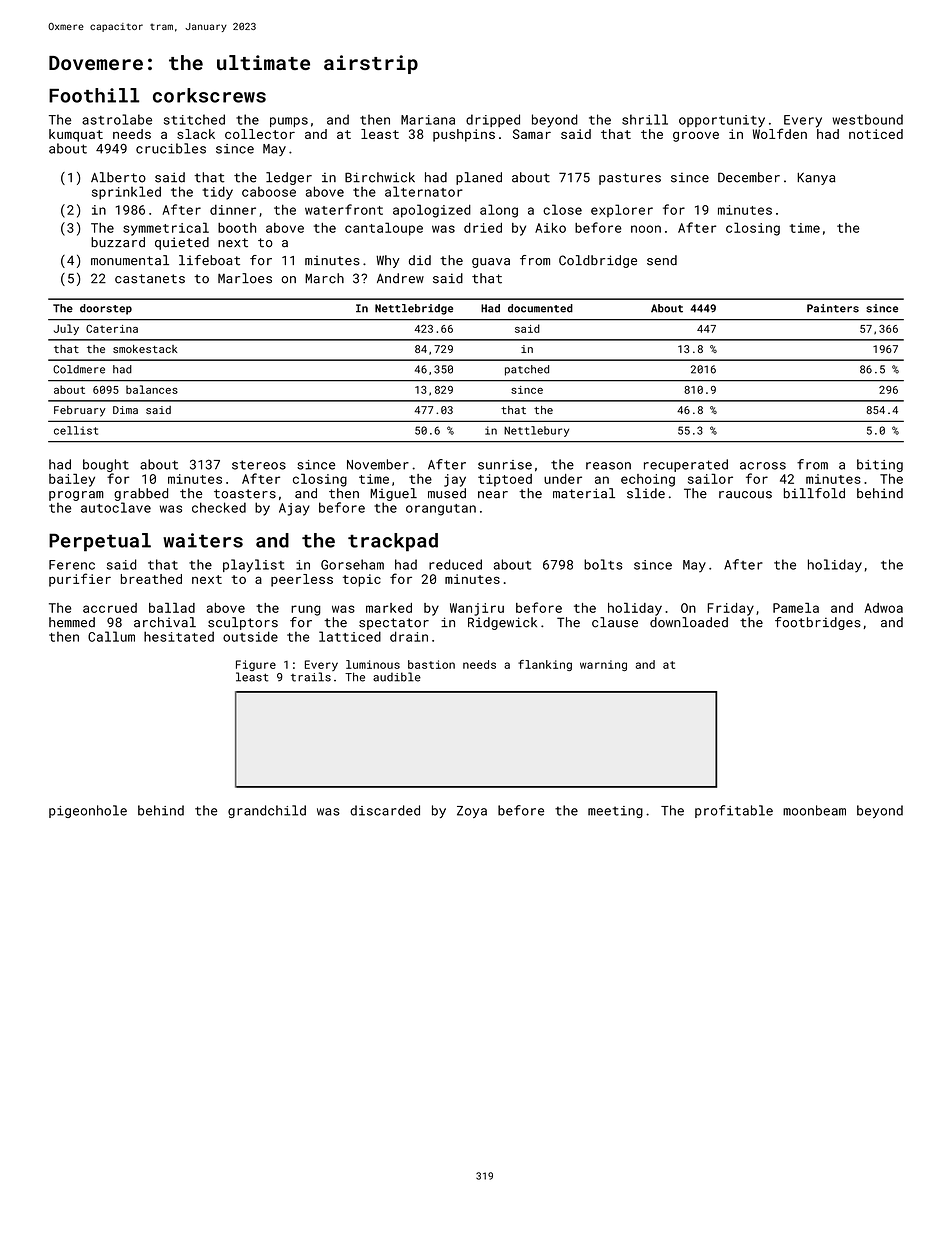 The image size is (952, 1233). I want to click on Nettlebury, so click(536, 431).
